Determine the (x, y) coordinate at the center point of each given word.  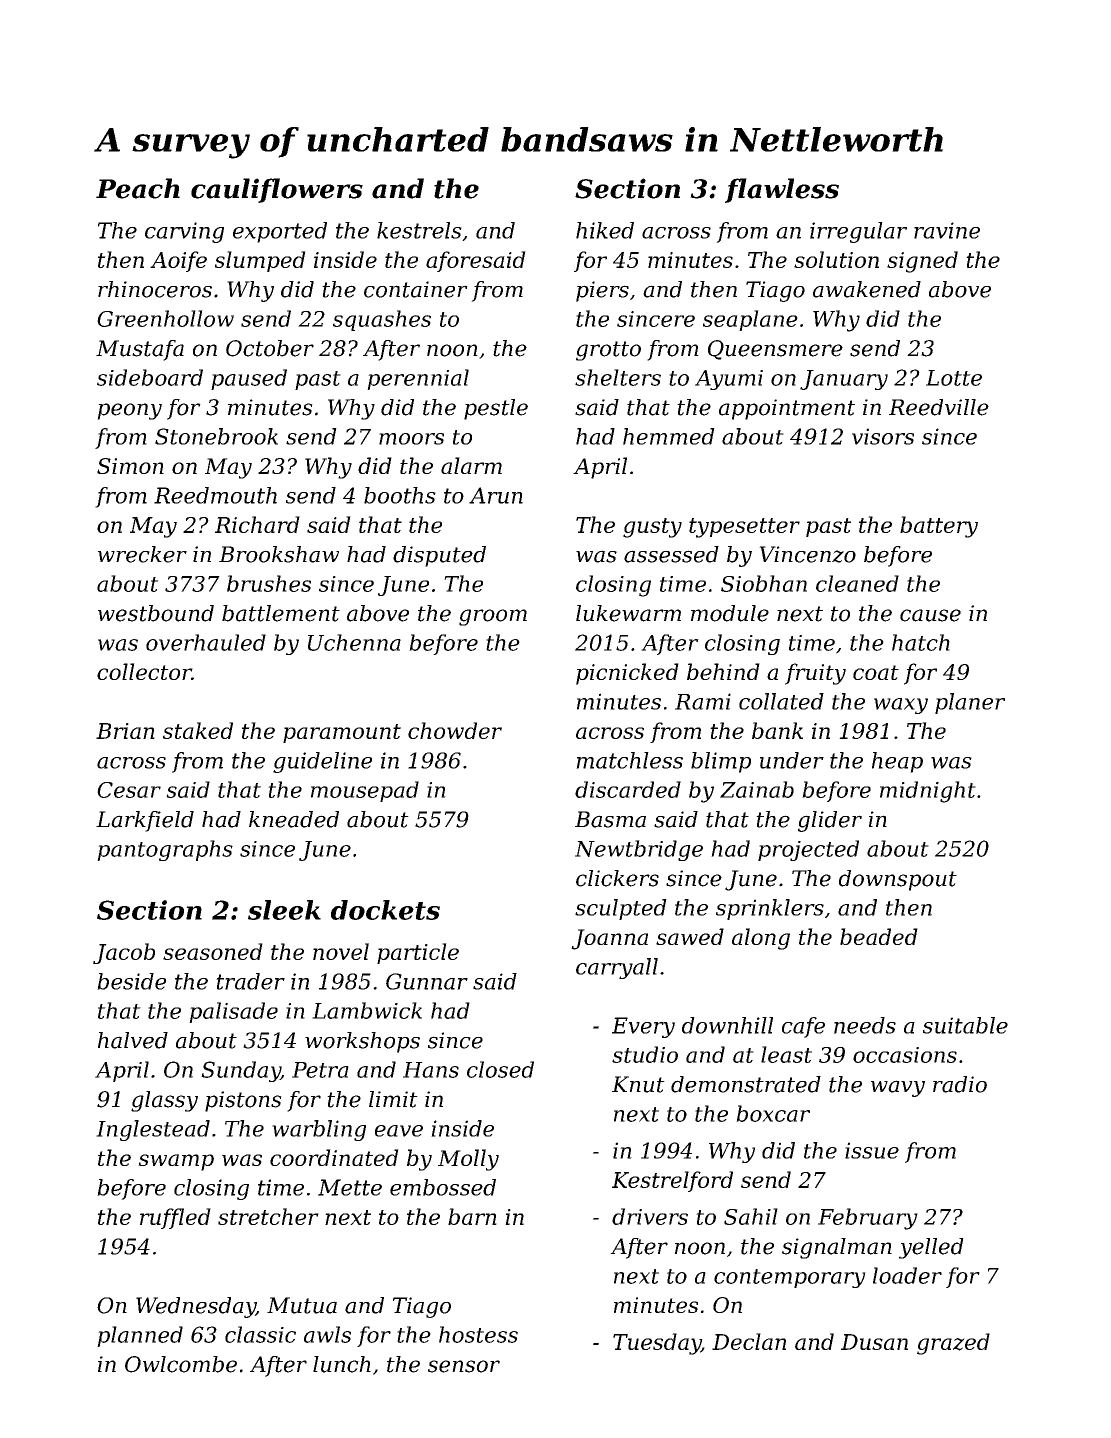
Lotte (954, 378)
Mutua (302, 1305)
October (270, 348)
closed (500, 1069)
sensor (464, 1366)
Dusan (874, 1342)
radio (960, 1084)
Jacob (124, 953)
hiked (605, 230)
